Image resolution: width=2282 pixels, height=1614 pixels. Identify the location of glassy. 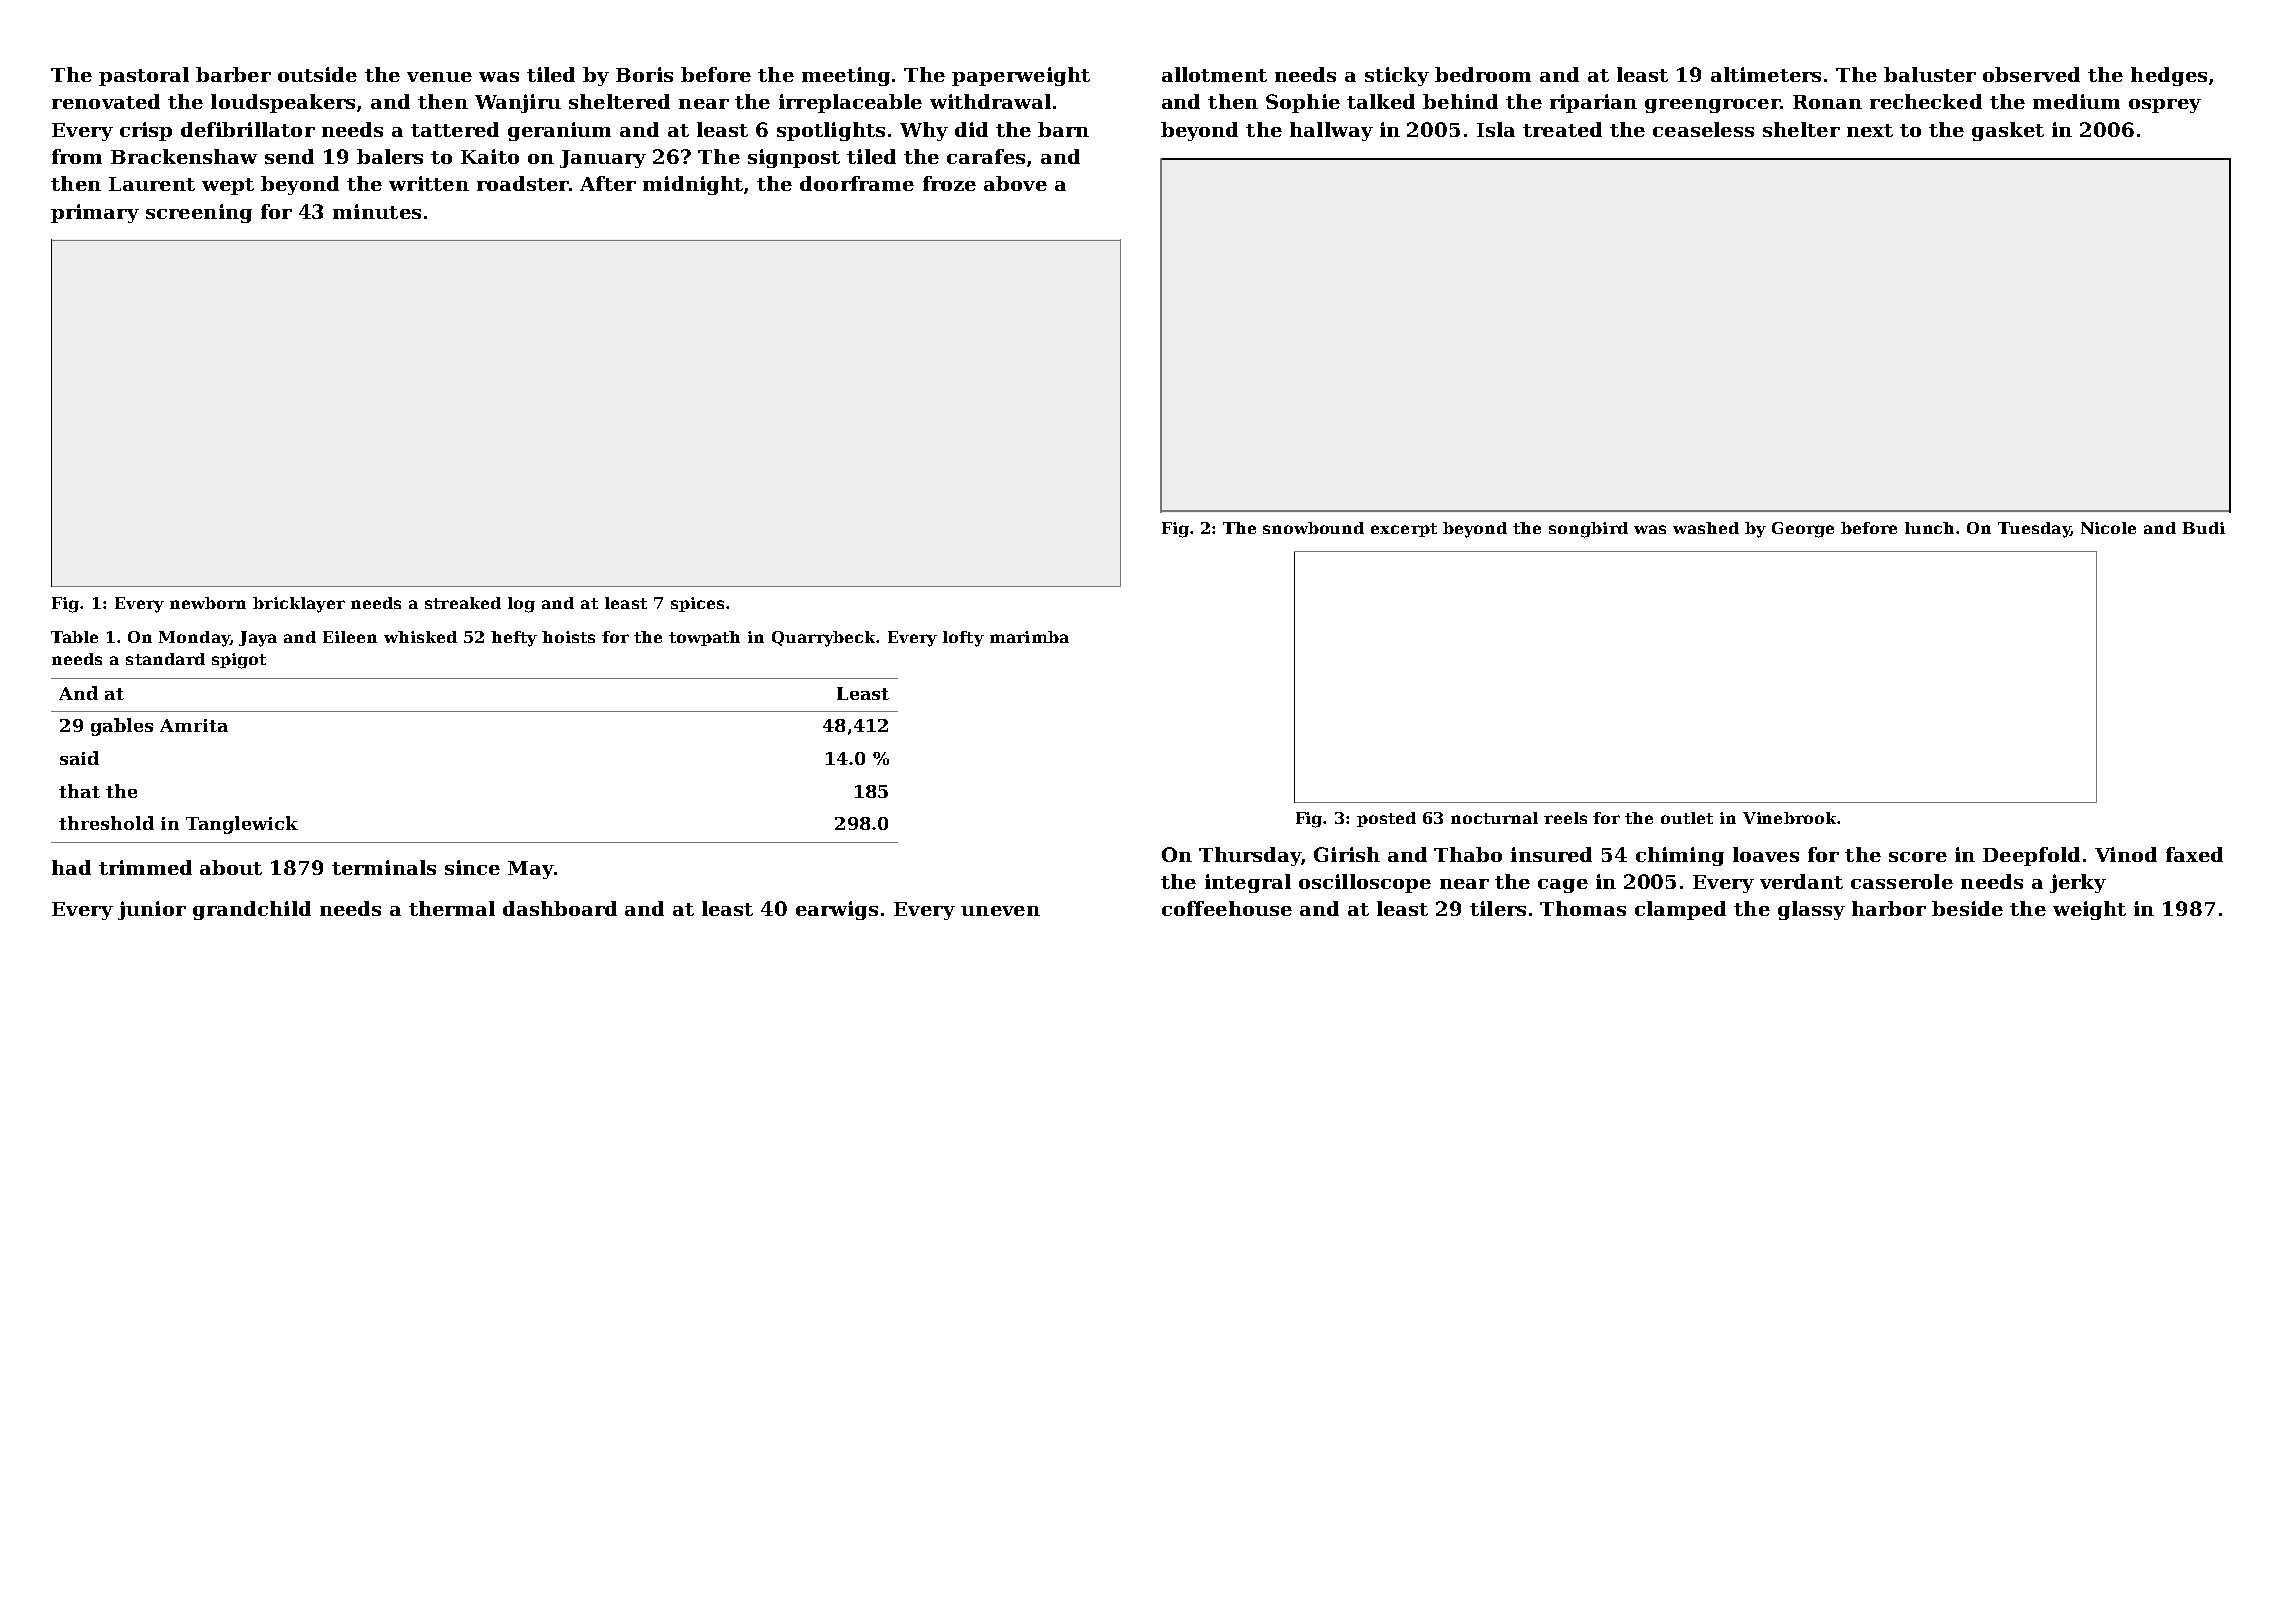
(1811, 910).
